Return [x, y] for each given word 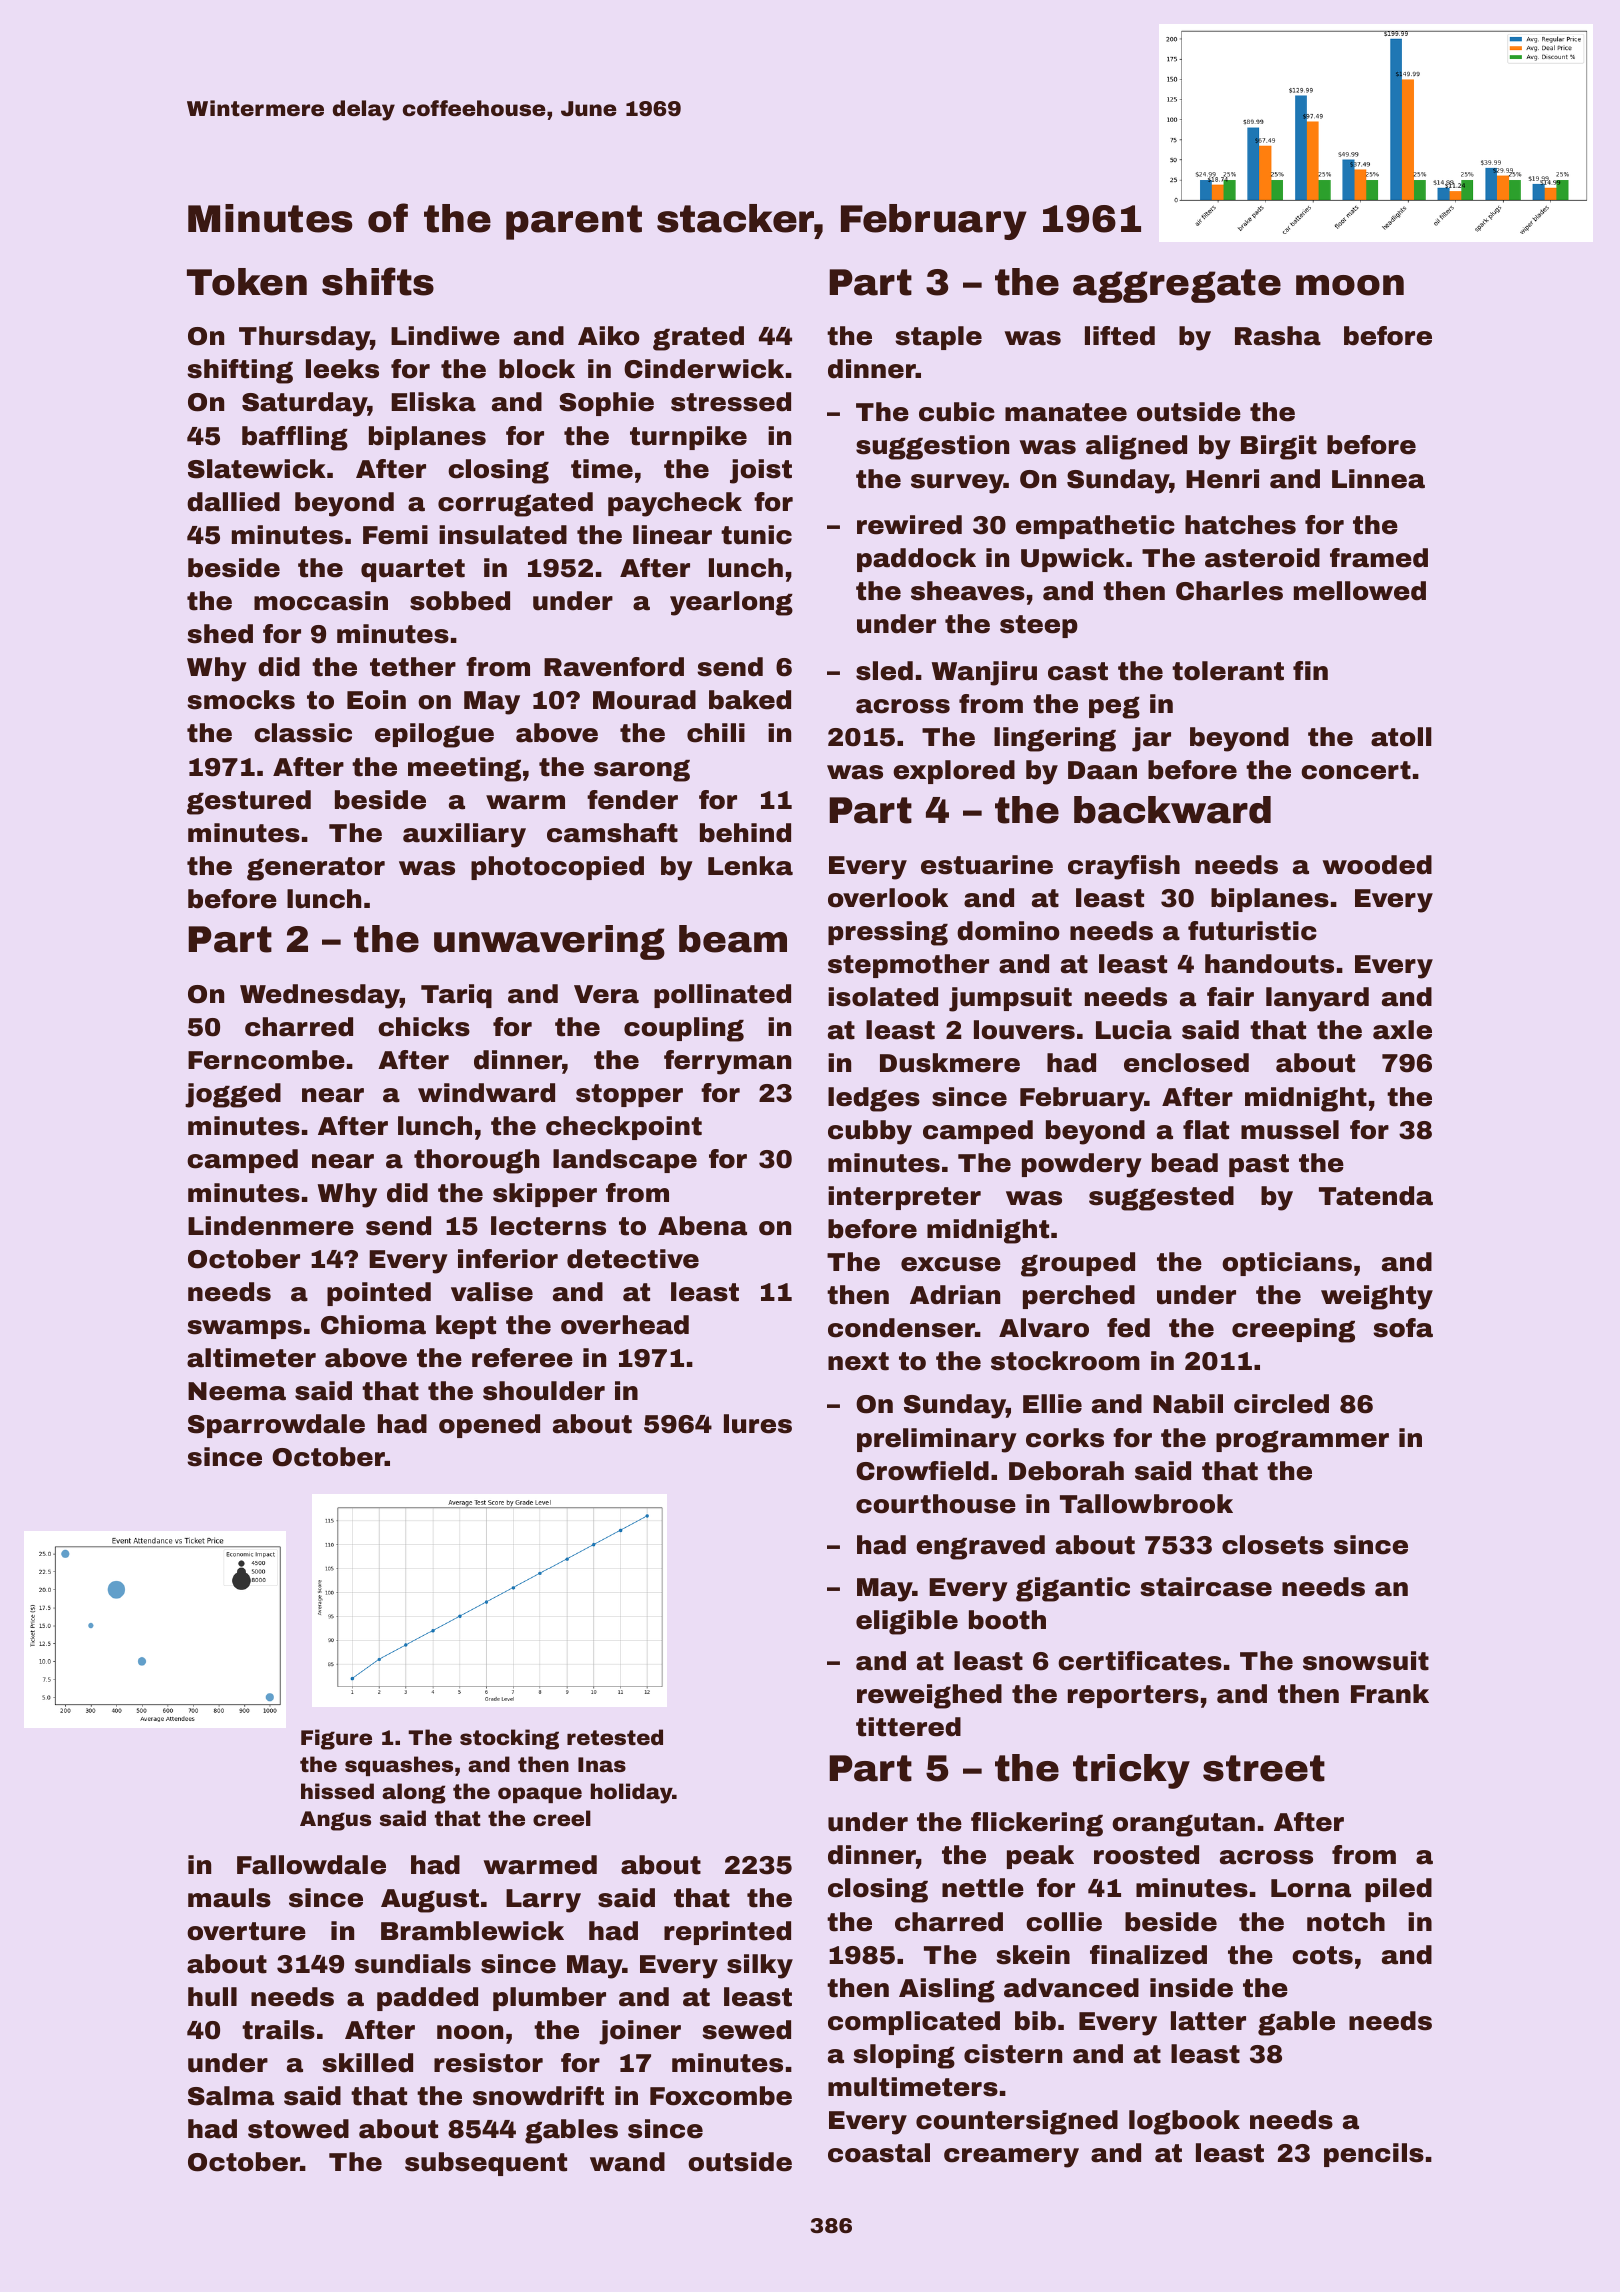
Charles [1229, 591]
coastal [879, 2153]
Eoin [376, 700]
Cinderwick [704, 369]
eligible [907, 1622]
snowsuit [1366, 1661]
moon [1350, 285]
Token [247, 282]
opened [489, 1426]
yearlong [731, 603]
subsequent [486, 2164]
